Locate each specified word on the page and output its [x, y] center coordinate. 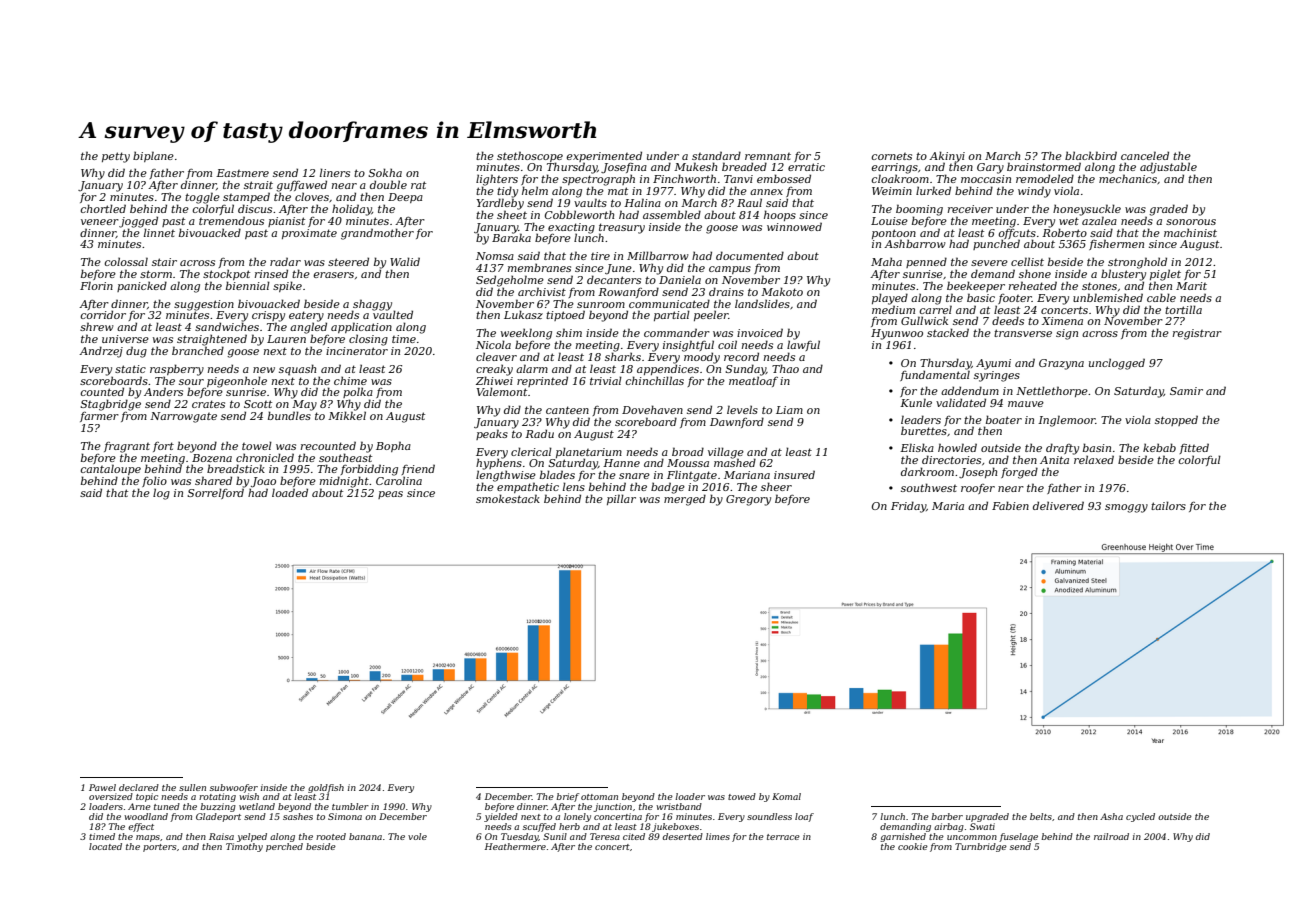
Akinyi [947, 157]
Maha [886, 261]
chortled [103, 208]
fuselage [1018, 837]
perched [284, 847]
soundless [769, 816]
